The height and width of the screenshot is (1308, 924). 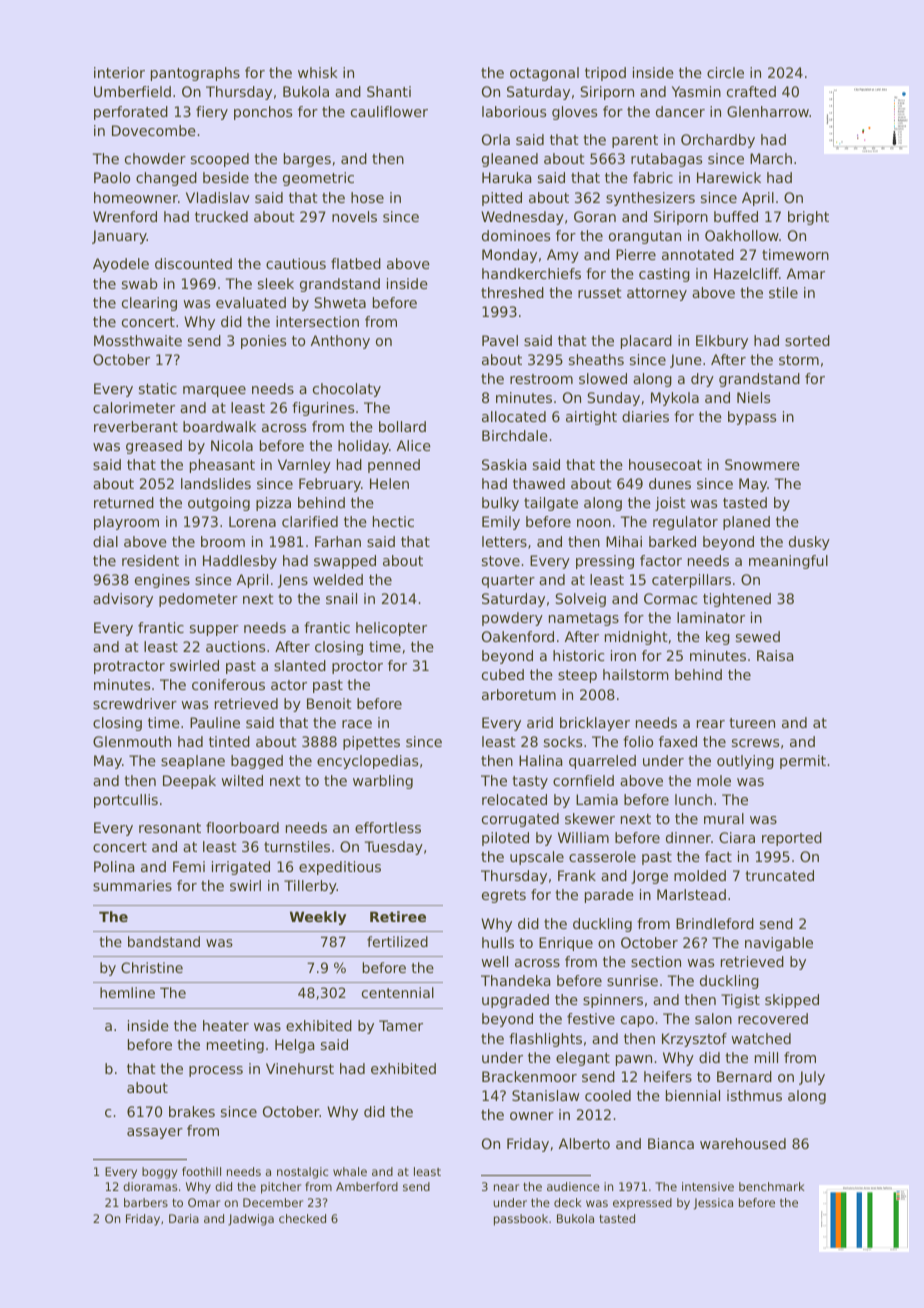 I want to click on Raisa, so click(x=775, y=655).
